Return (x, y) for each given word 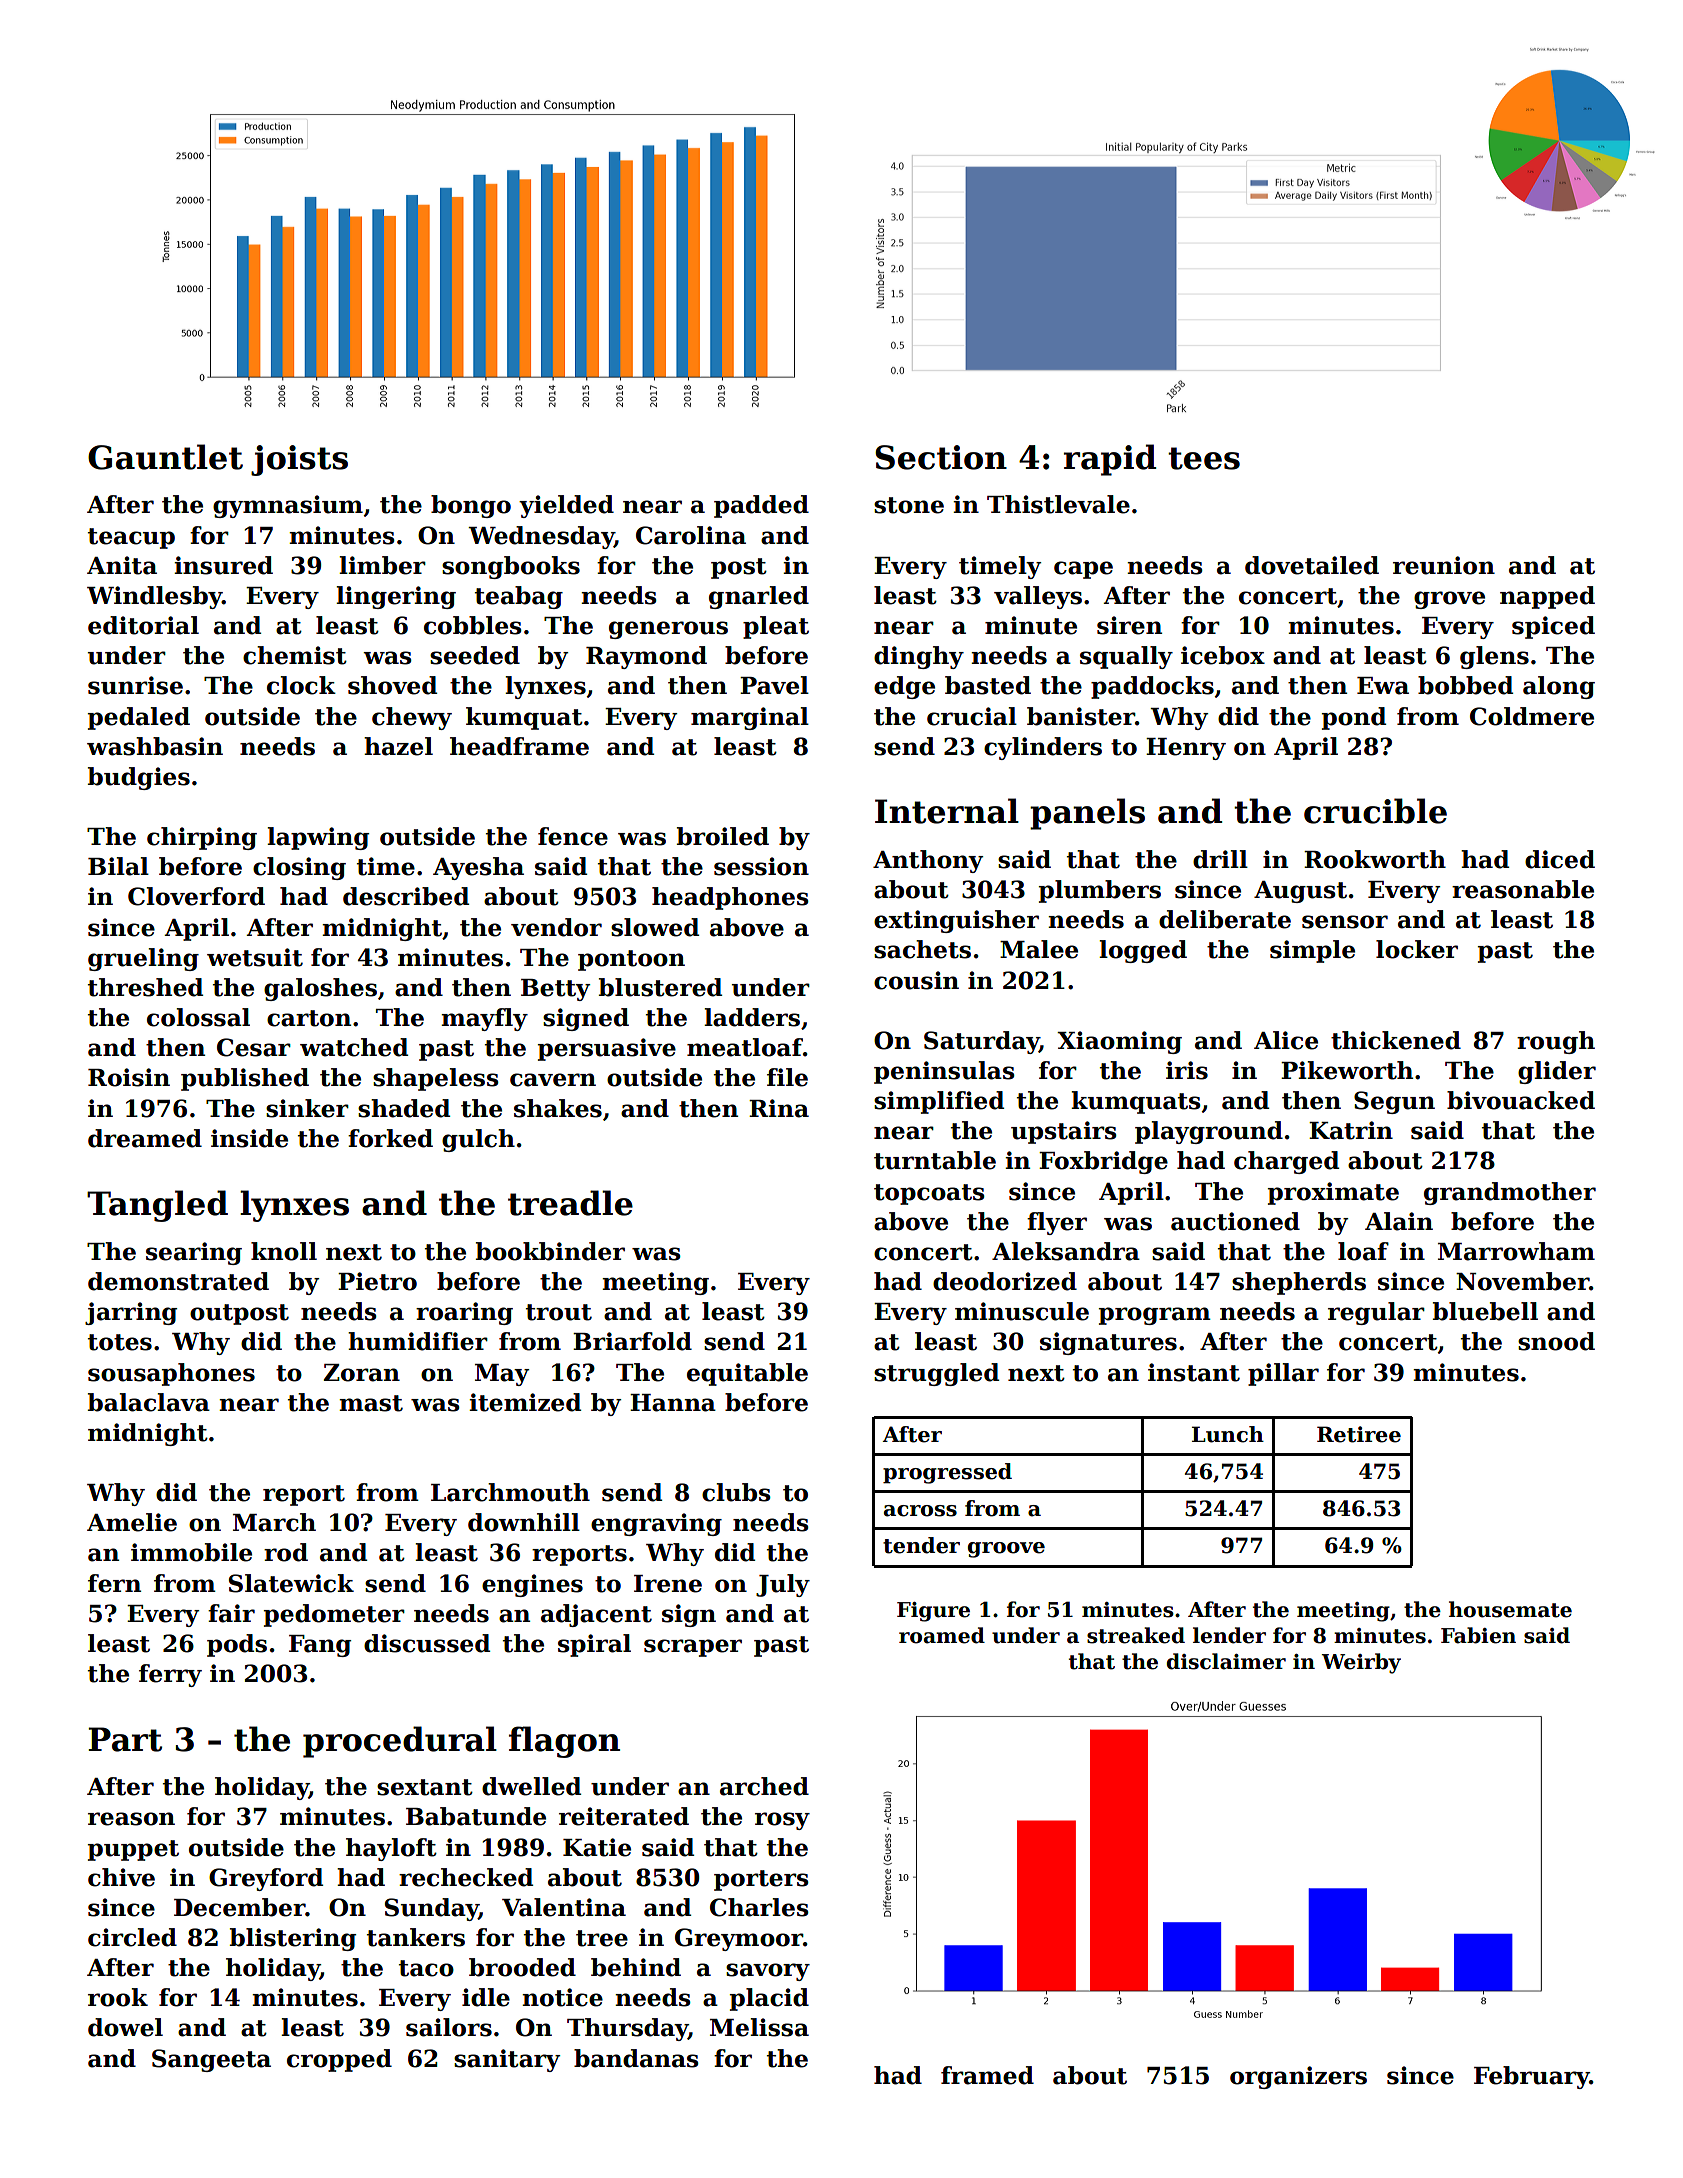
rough (1556, 1042)
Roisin (129, 1077)
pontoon (631, 960)
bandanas (636, 2058)
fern (114, 1583)
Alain (1399, 1221)
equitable (747, 1374)
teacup (131, 538)
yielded (566, 506)
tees (1204, 458)
